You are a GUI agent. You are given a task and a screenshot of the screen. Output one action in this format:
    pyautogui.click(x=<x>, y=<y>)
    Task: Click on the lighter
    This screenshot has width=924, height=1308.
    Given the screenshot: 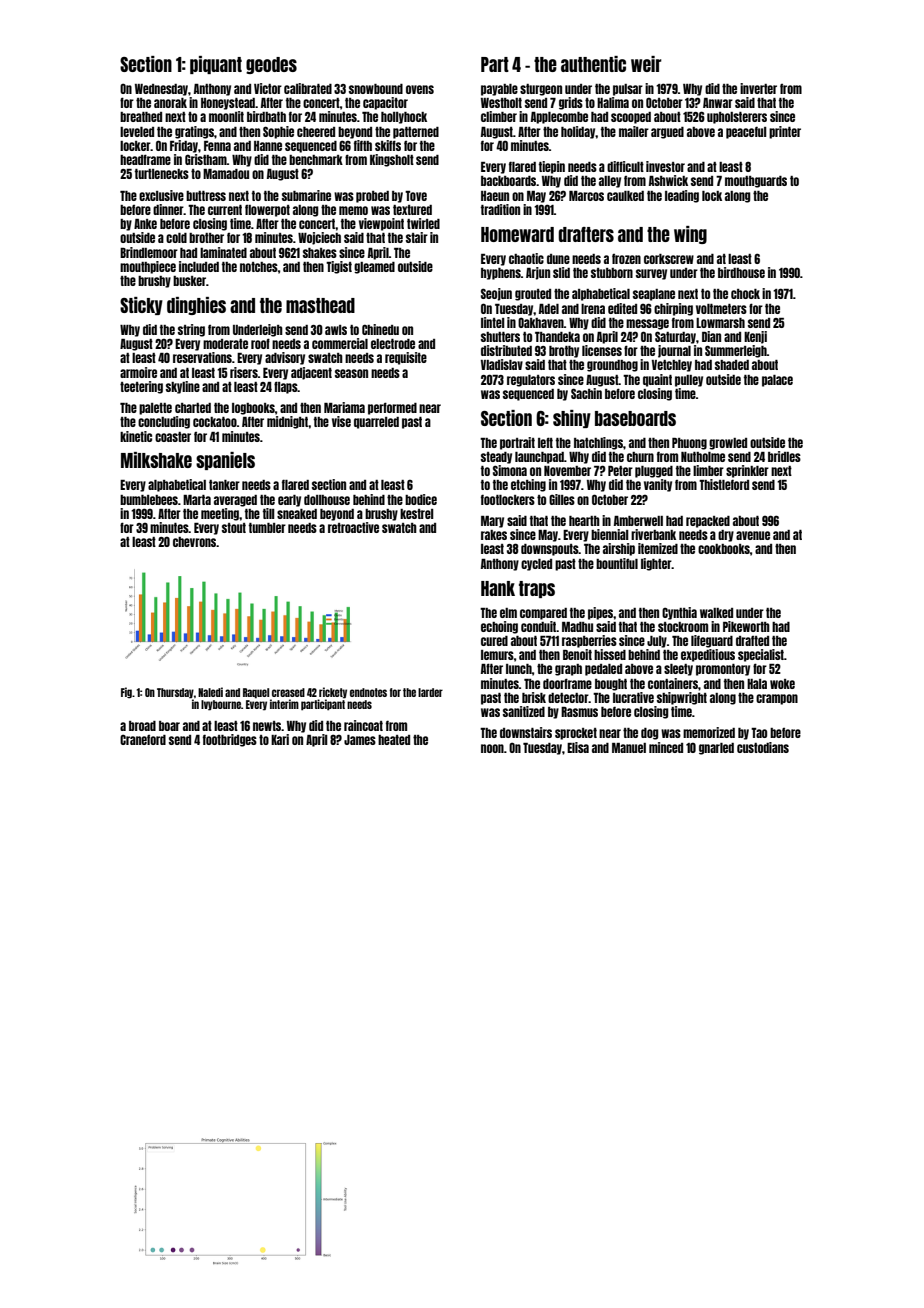 What is the action you would take?
    pyautogui.click(x=656, y=564)
